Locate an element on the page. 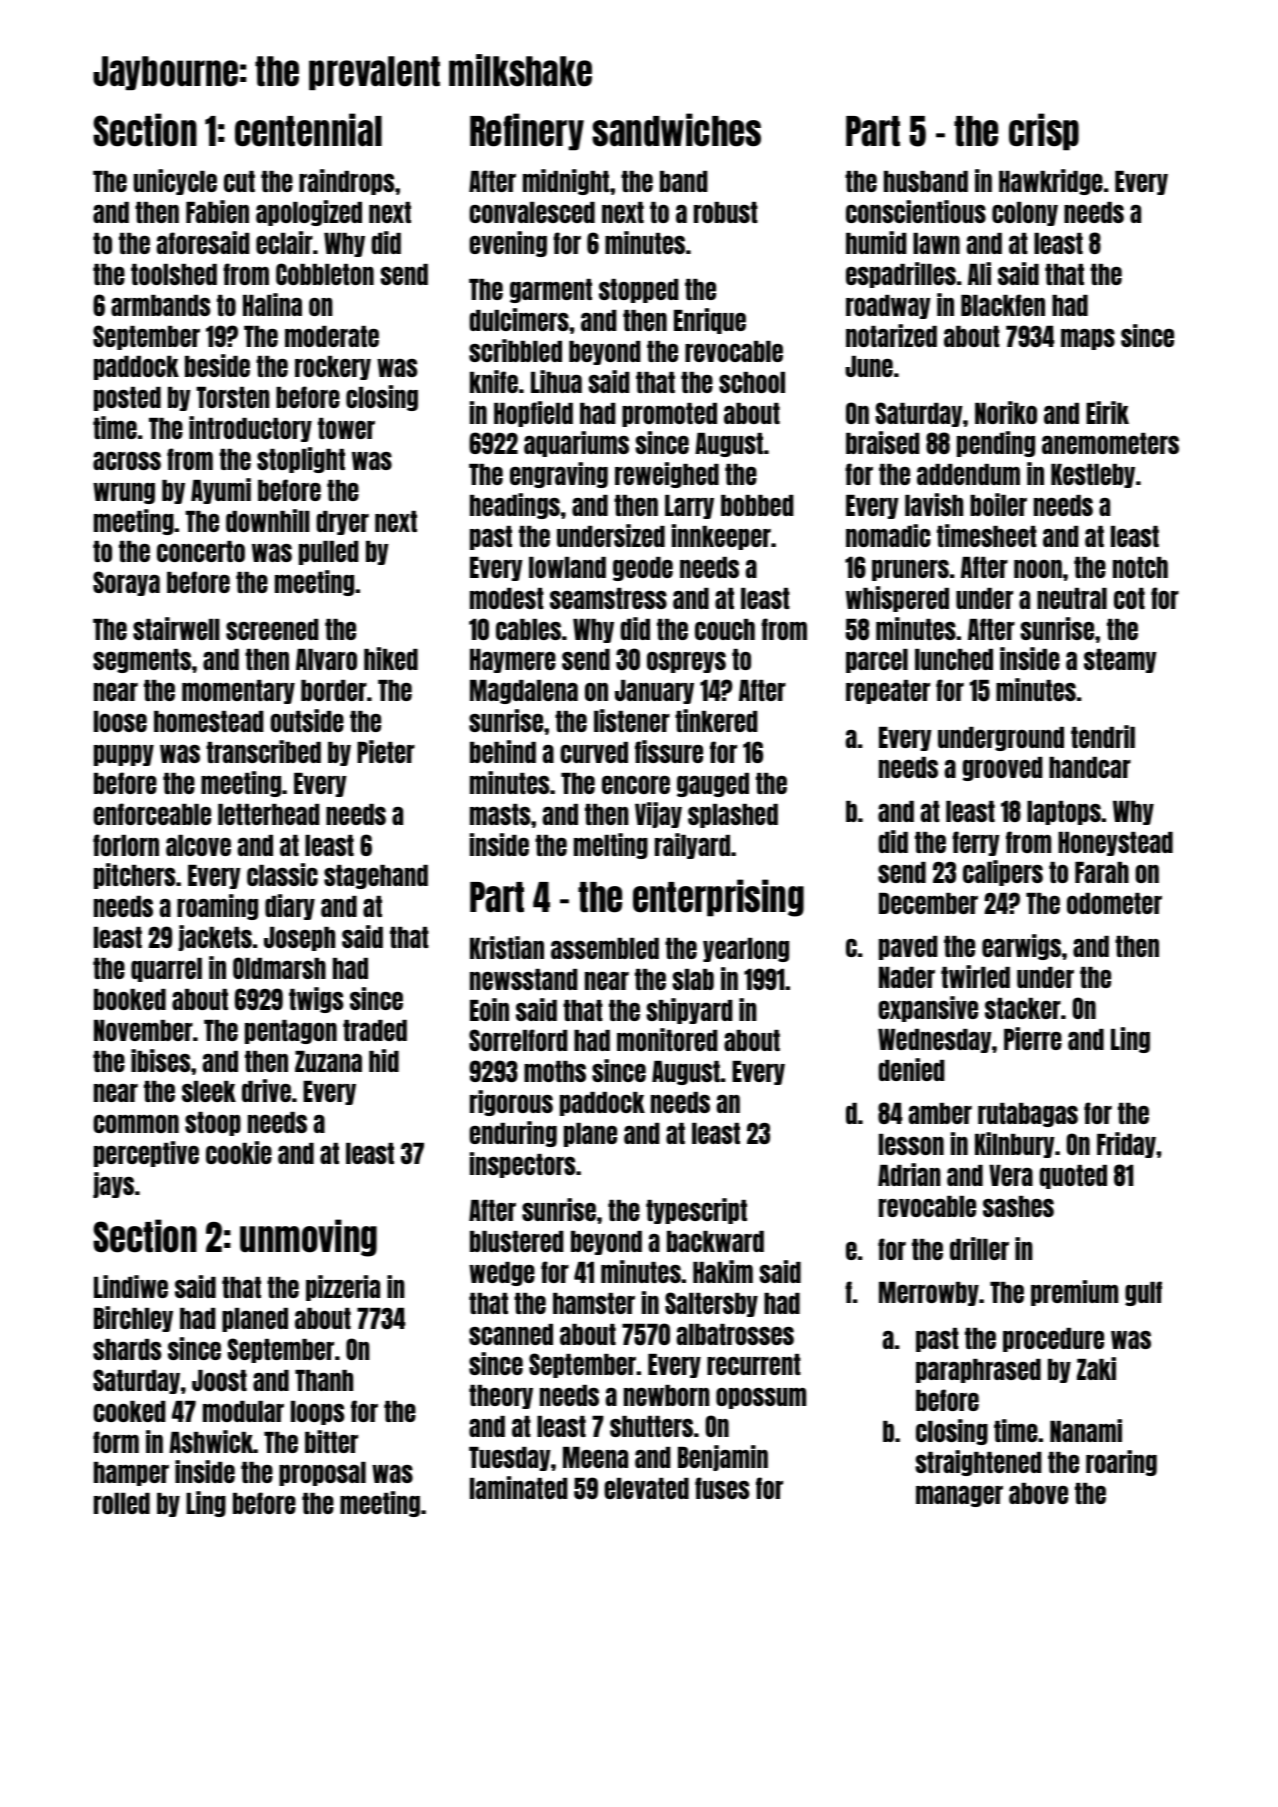 This page has height=1807, width=1278. enduring is located at coordinates (513, 1134).
